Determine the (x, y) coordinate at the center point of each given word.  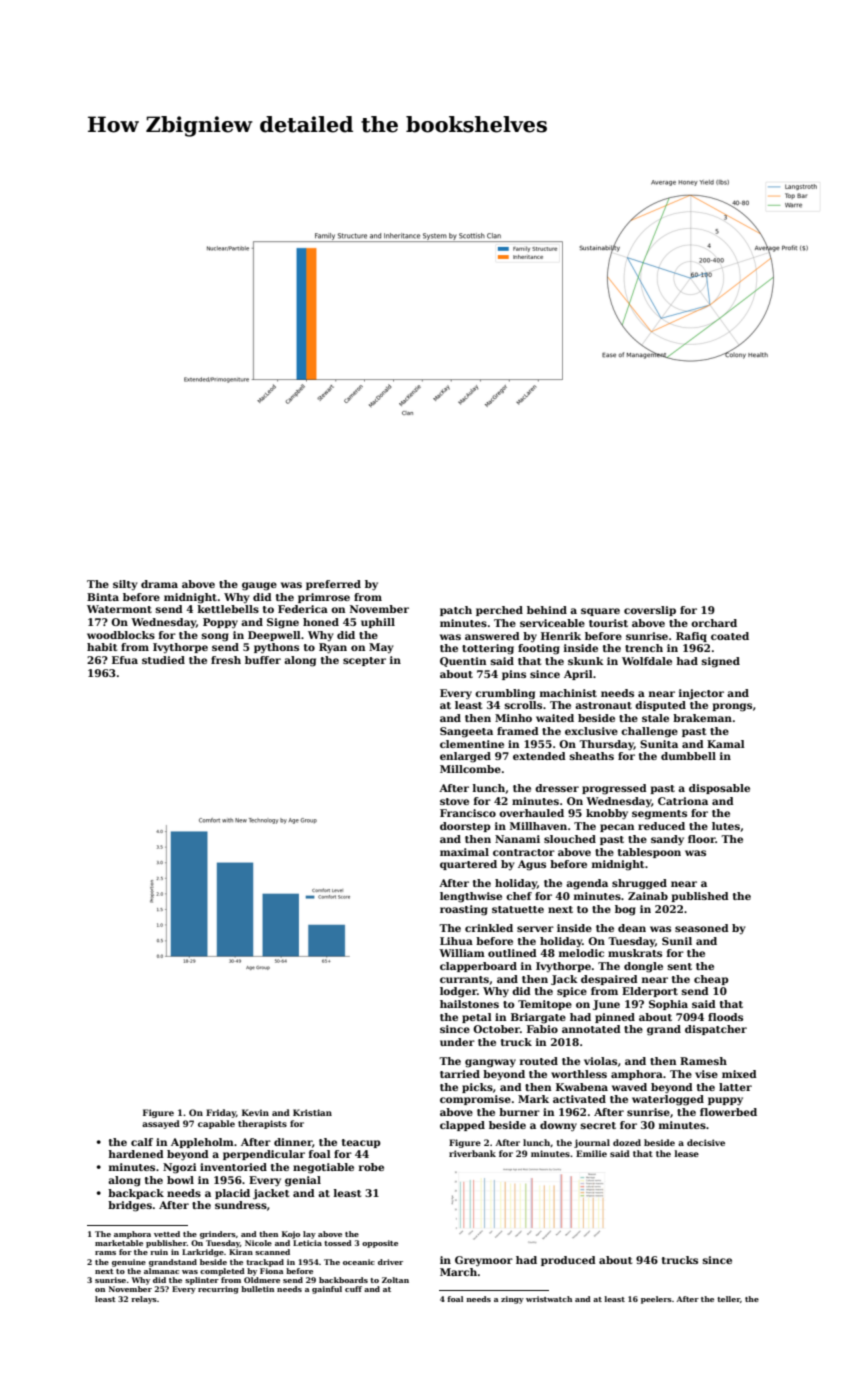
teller (728, 1299)
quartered (468, 865)
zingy (512, 1300)
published (700, 897)
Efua (125, 660)
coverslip (650, 611)
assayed (161, 1124)
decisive (706, 1142)
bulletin (257, 1289)
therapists (262, 1124)
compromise (475, 1100)
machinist (568, 693)
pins (514, 675)
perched (499, 611)
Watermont (119, 609)
